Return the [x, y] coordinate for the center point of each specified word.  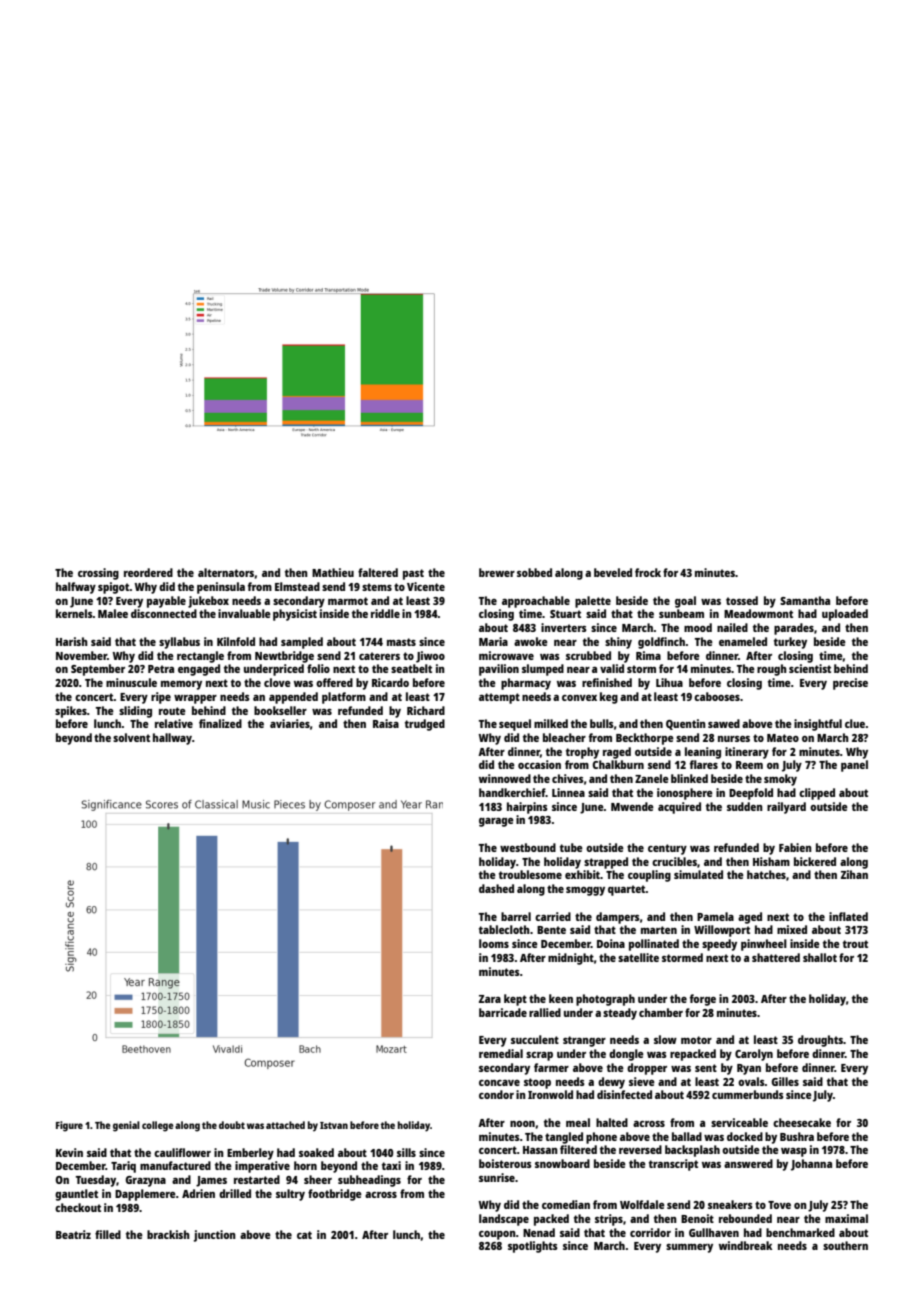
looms [494, 943]
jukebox [208, 602]
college [158, 1126]
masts [401, 642]
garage [496, 822]
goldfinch [661, 643]
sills [406, 1152]
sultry [290, 1195]
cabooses [717, 696]
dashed [496, 888]
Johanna [811, 1165]
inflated [848, 916]
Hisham [771, 861]
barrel [516, 916]
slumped [543, 670]
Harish [72, 641]
